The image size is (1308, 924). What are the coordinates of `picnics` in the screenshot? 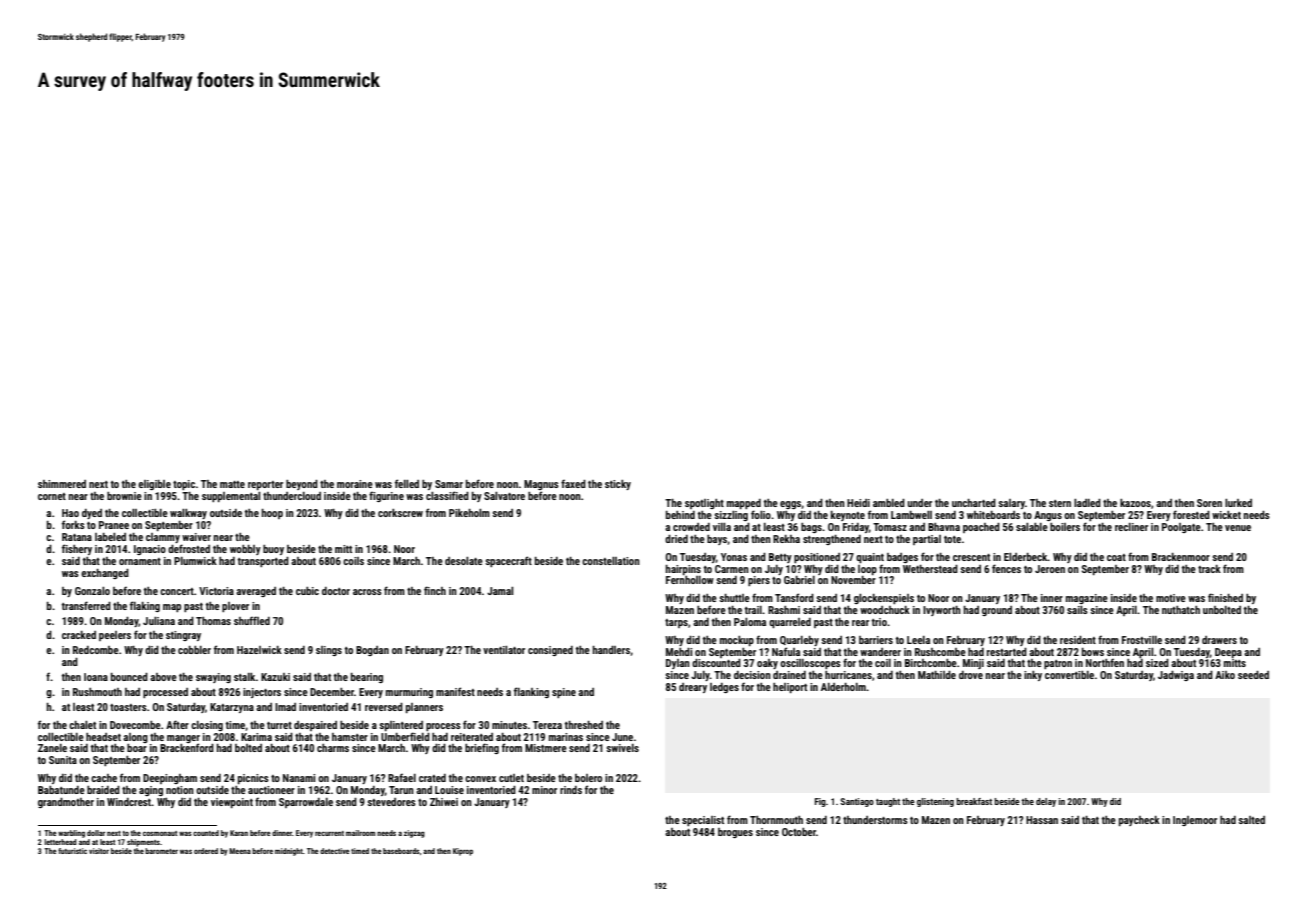 It's located at (253, 779).
